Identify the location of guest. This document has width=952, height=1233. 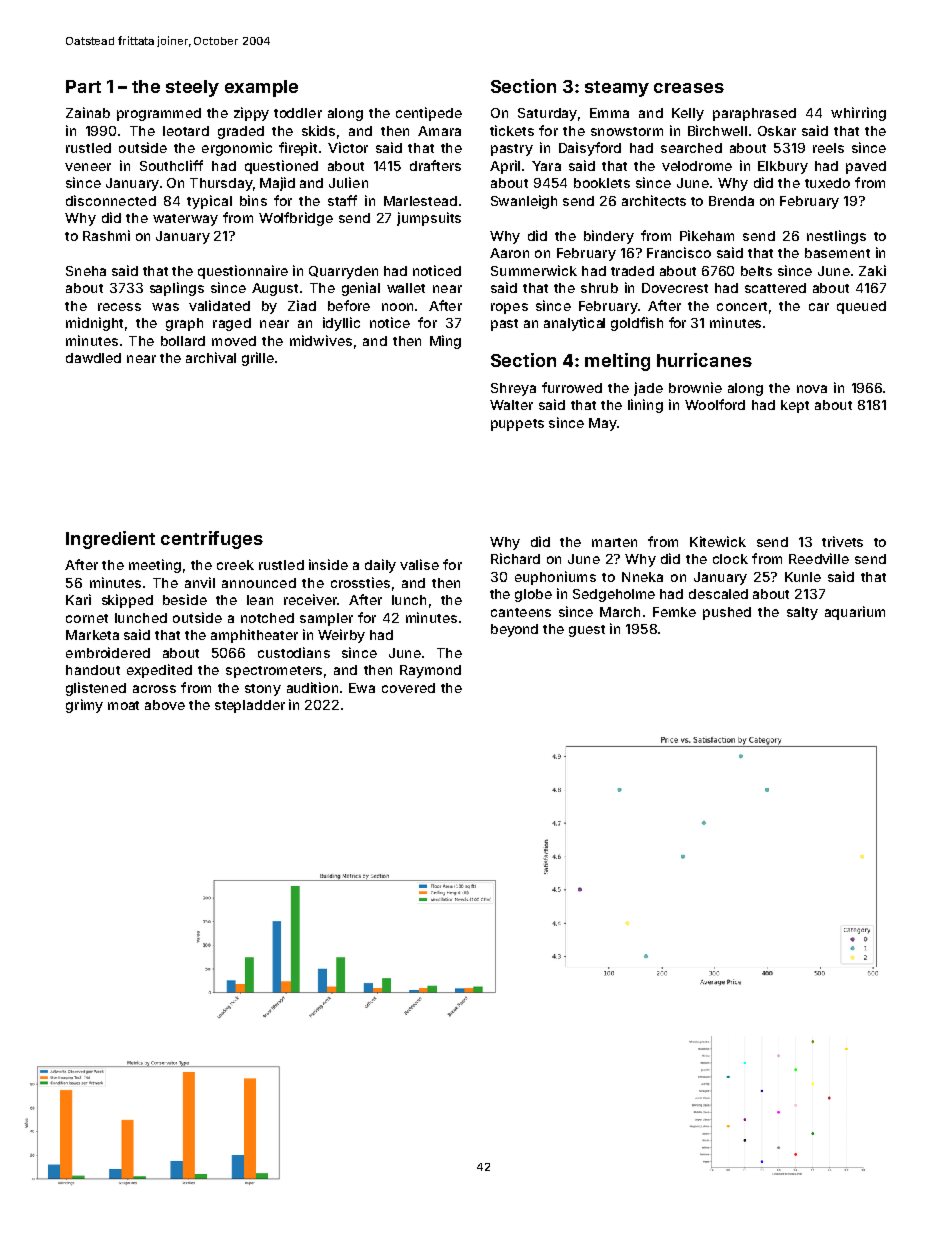
(587, 631).
